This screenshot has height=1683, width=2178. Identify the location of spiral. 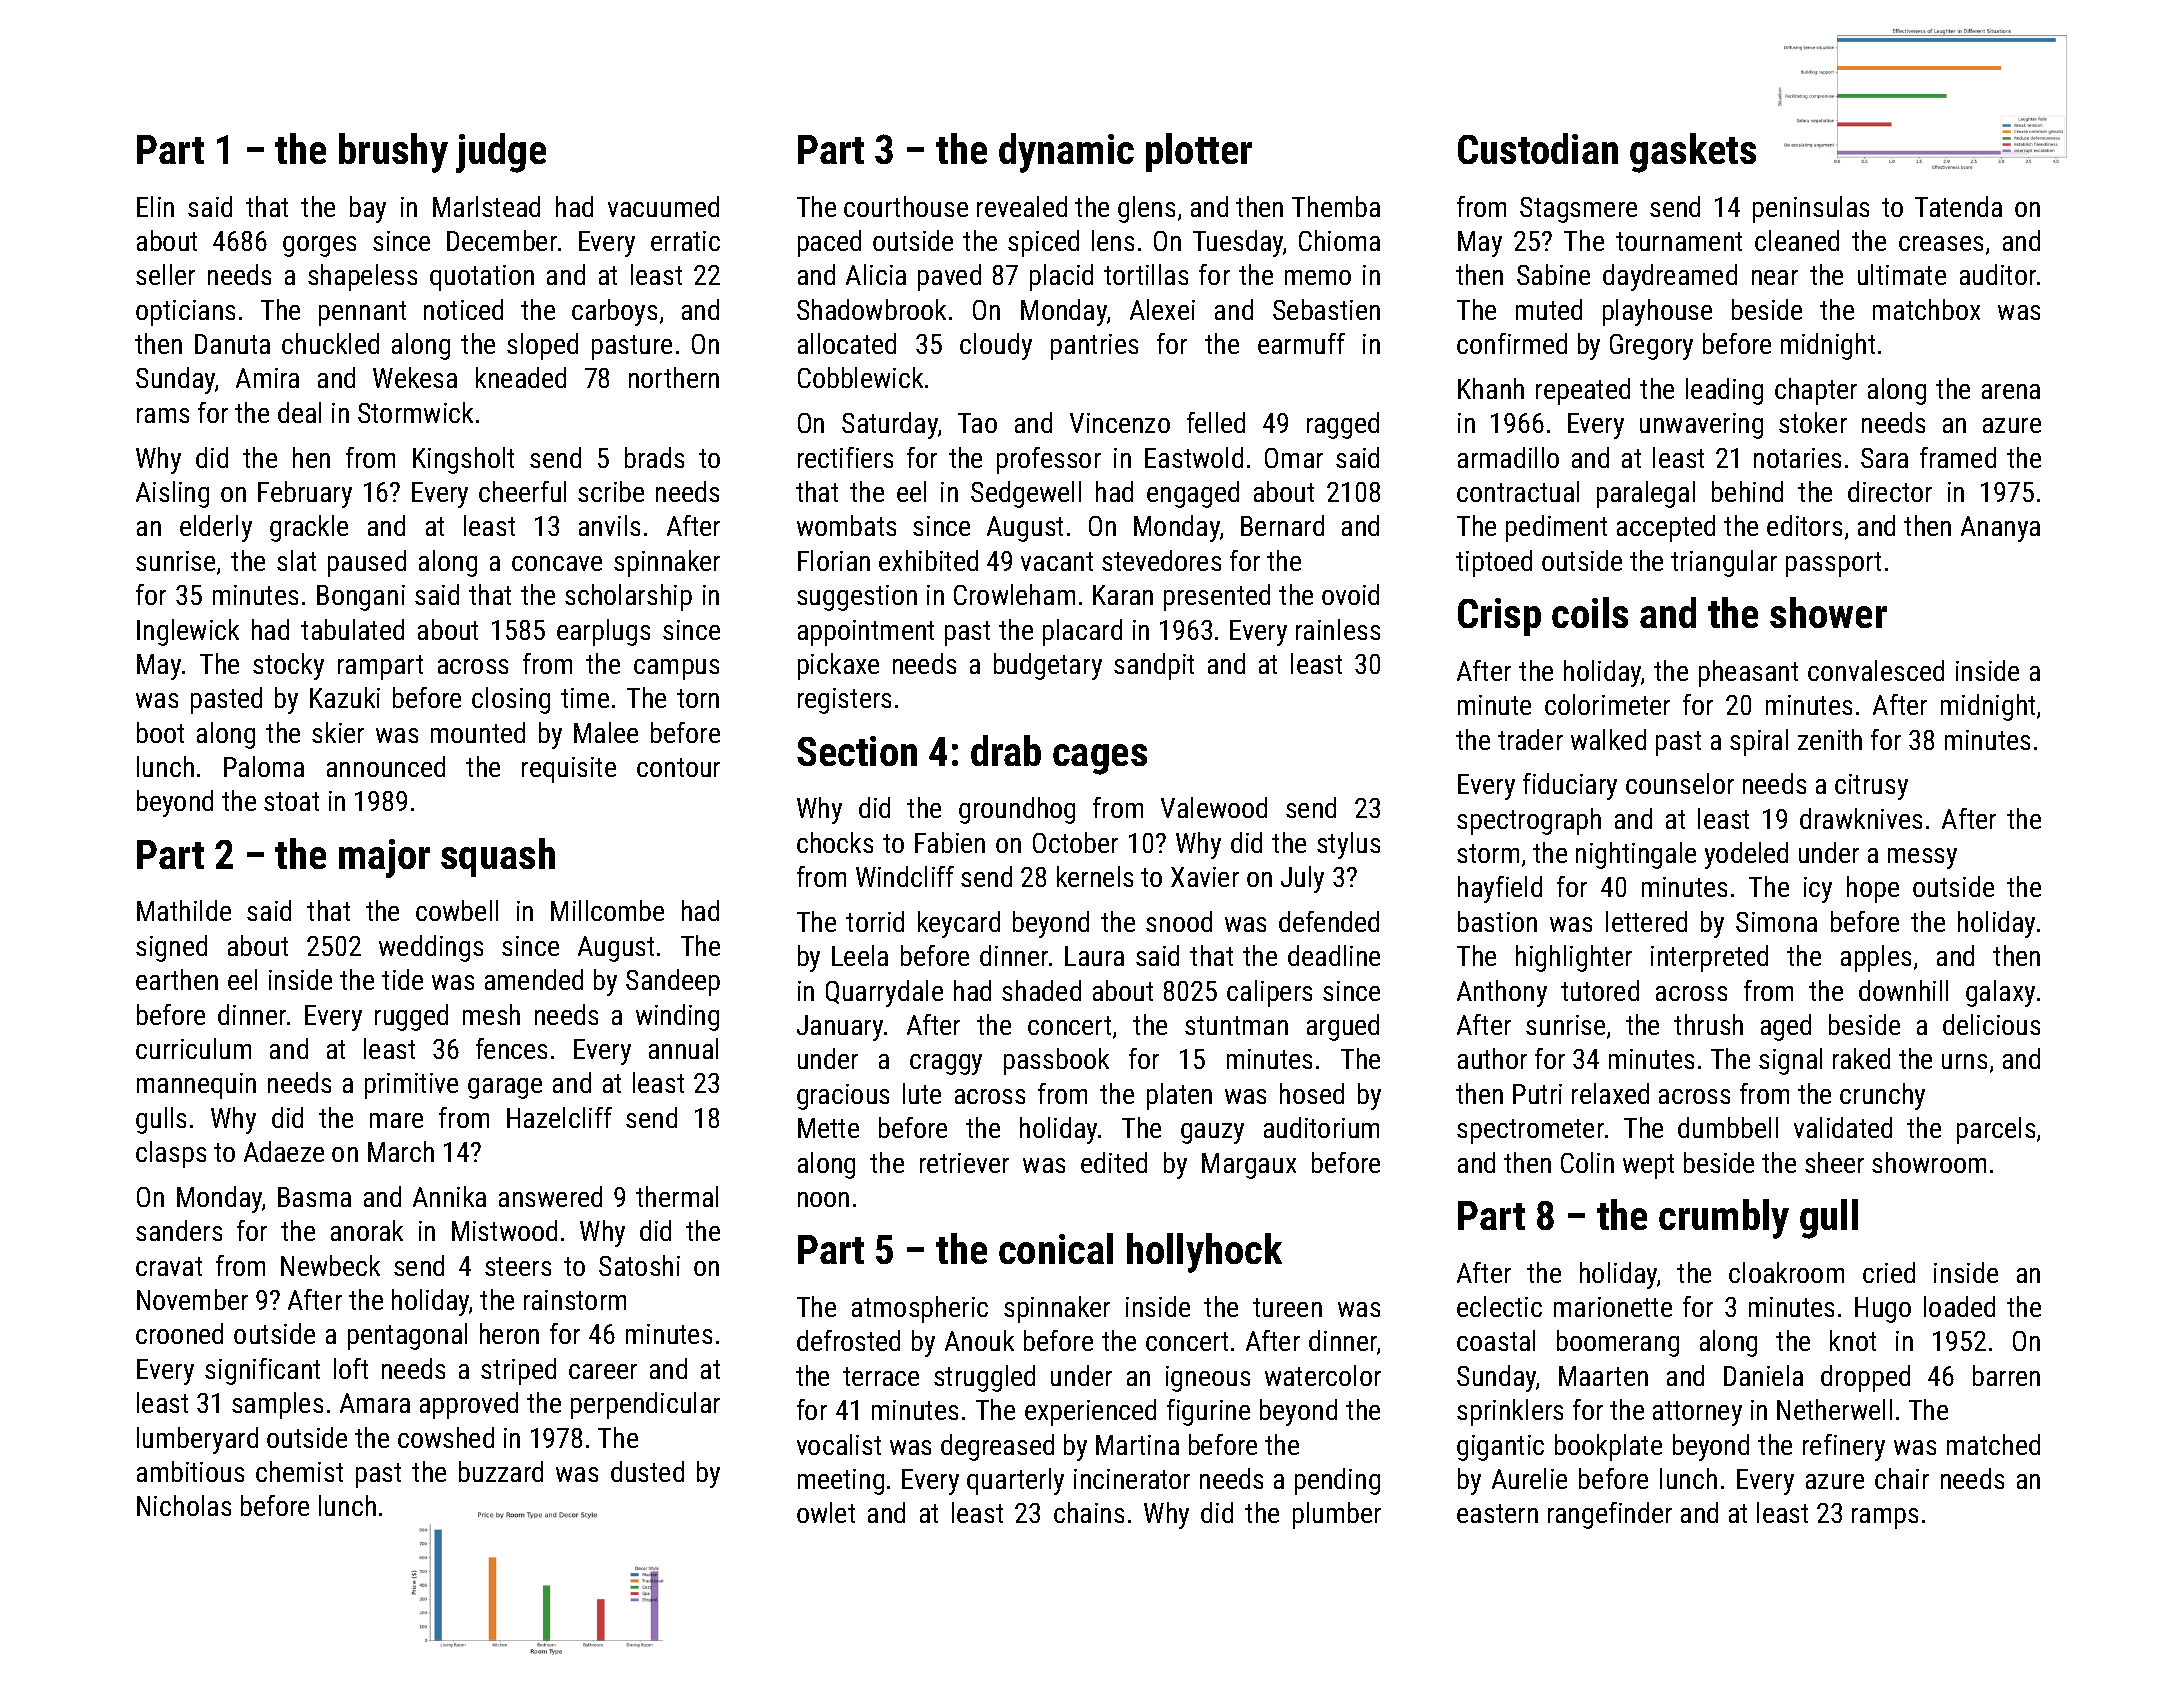
(1759, 742).
